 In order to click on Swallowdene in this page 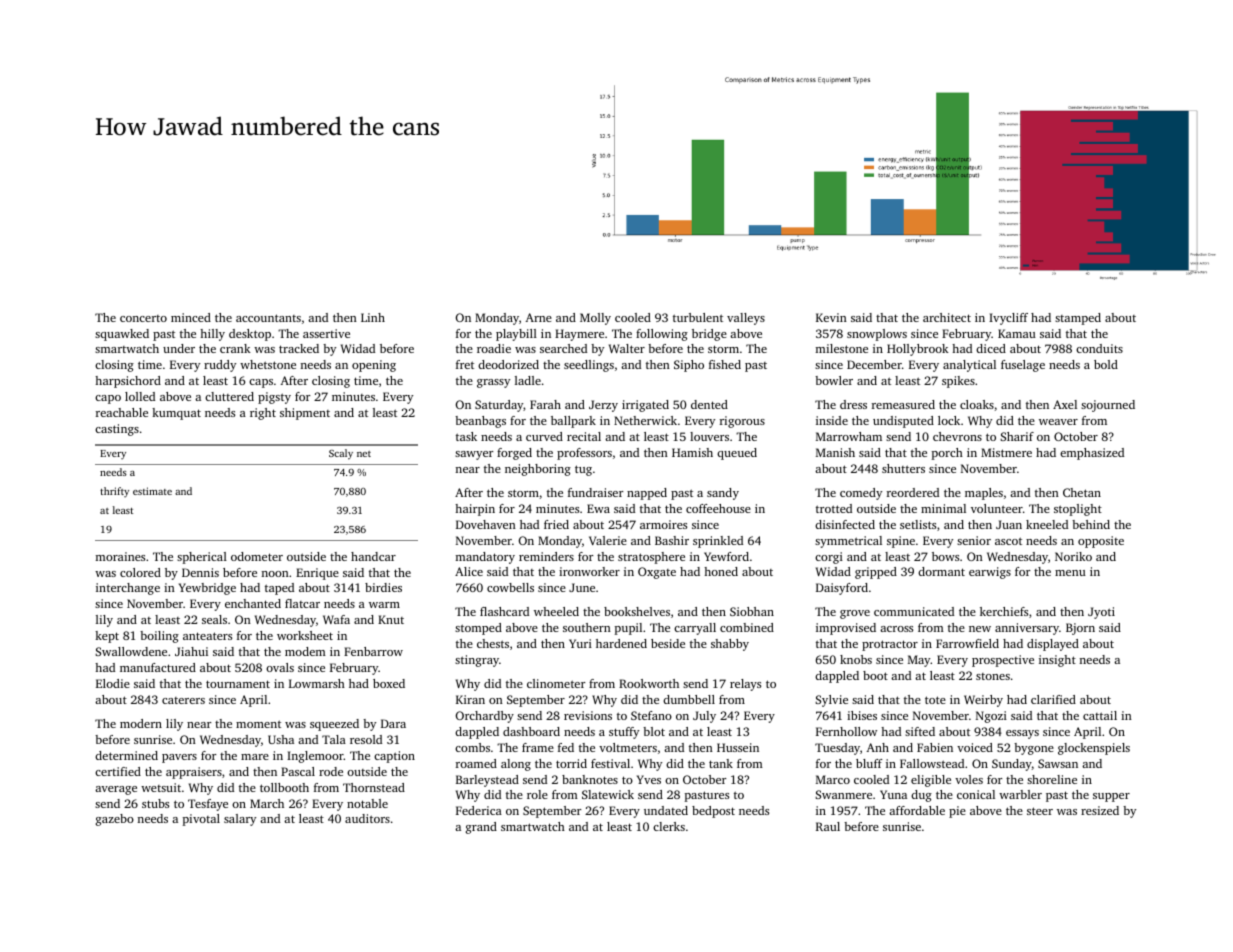, I will do `click(131, 651)`.
